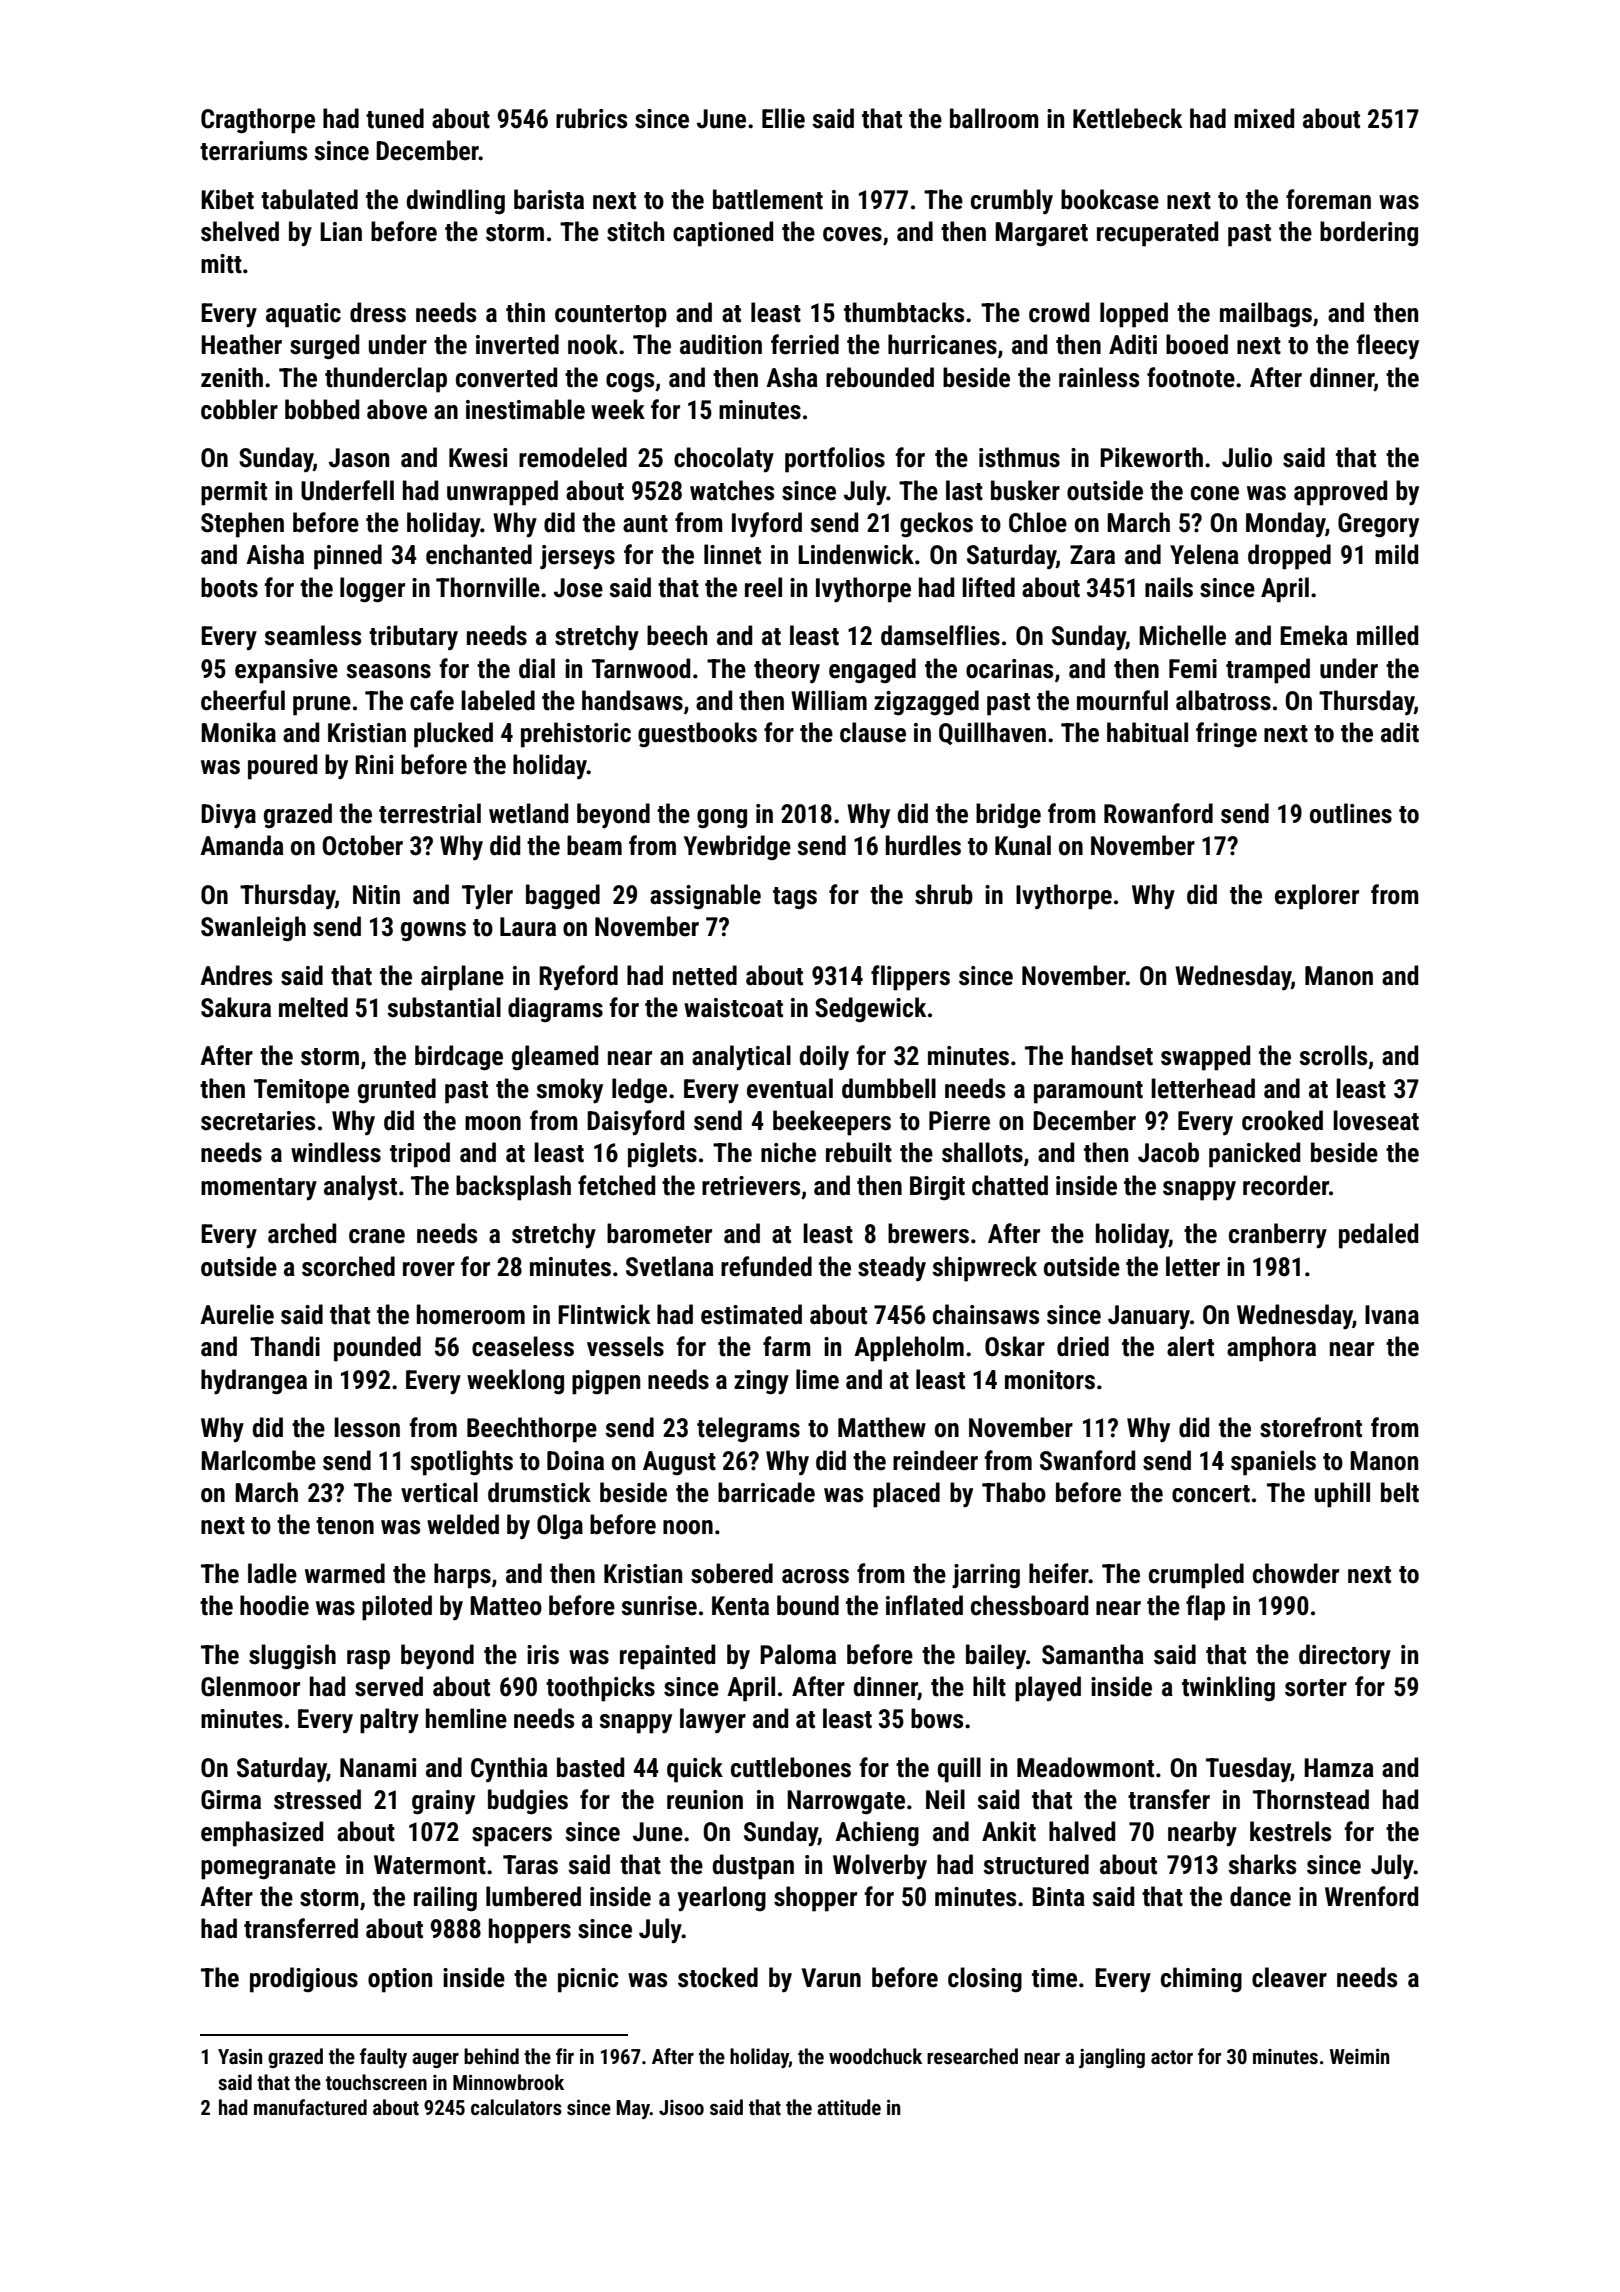  What do you see at coordinates (312, 635) in the screenshot?
I see `seamless` at bounding box center [312, 635].
